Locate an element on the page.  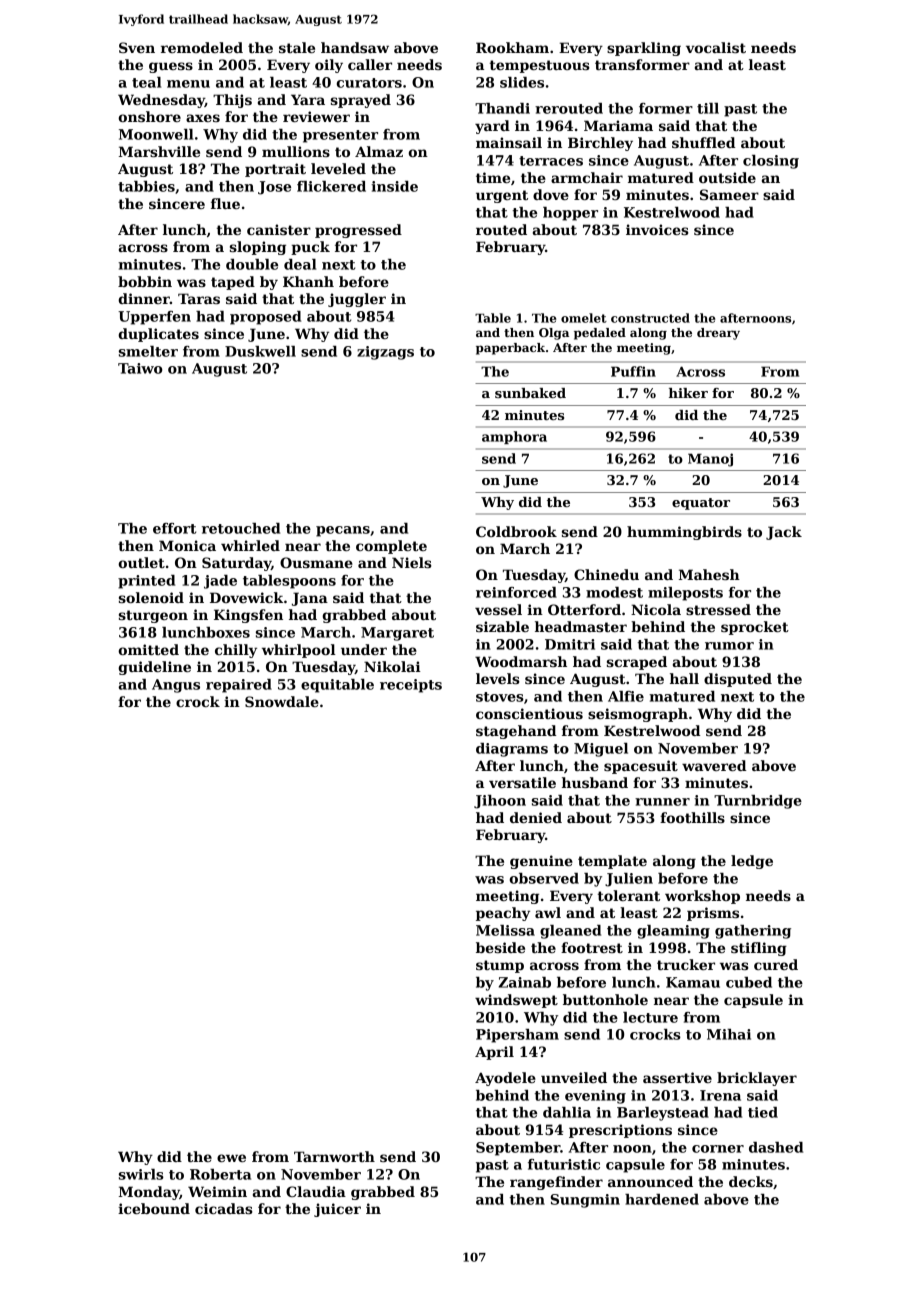
axes is located at coordinates (203, 118).
